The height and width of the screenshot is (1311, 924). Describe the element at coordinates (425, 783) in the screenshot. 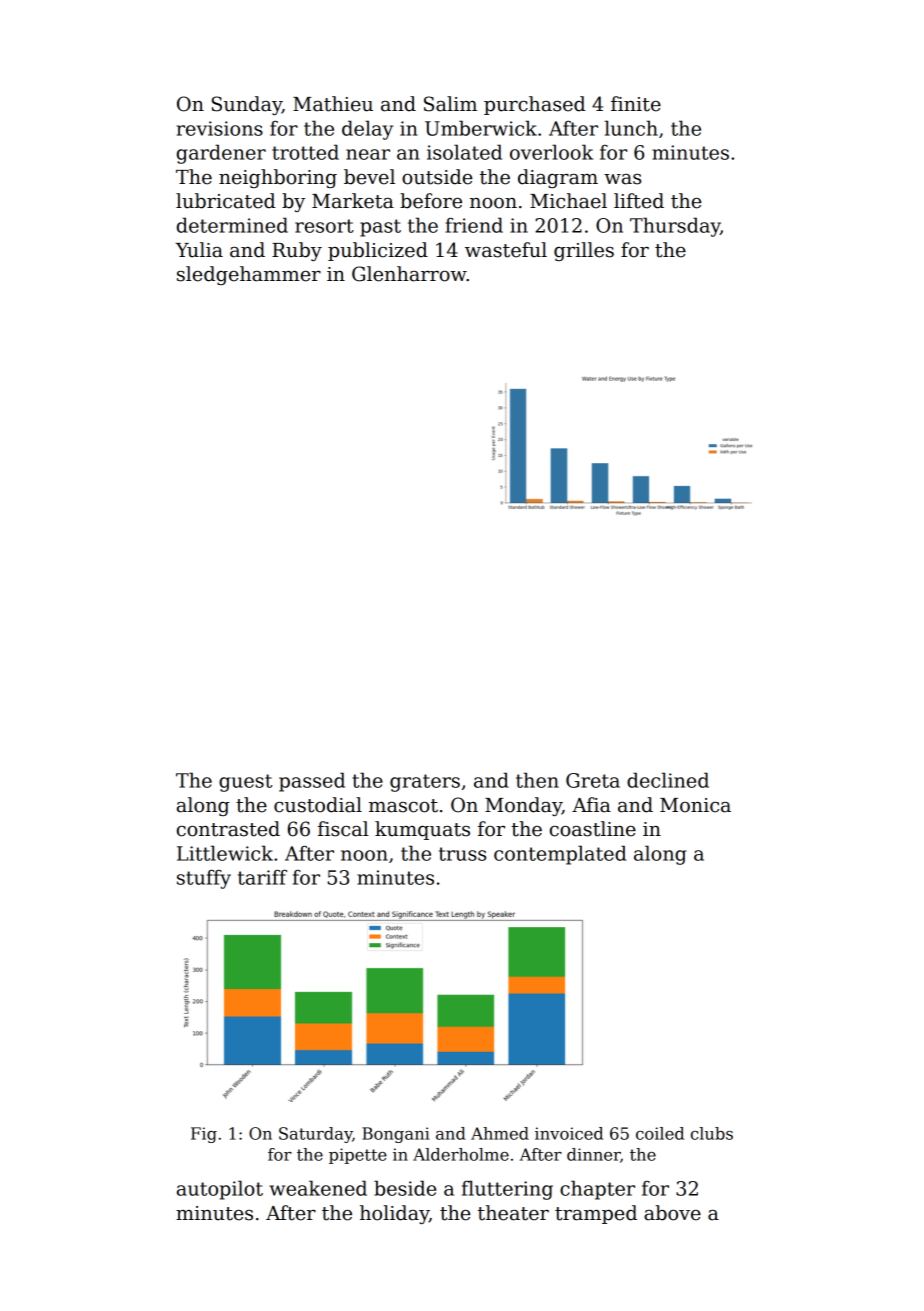

I see `graters` at that location.
